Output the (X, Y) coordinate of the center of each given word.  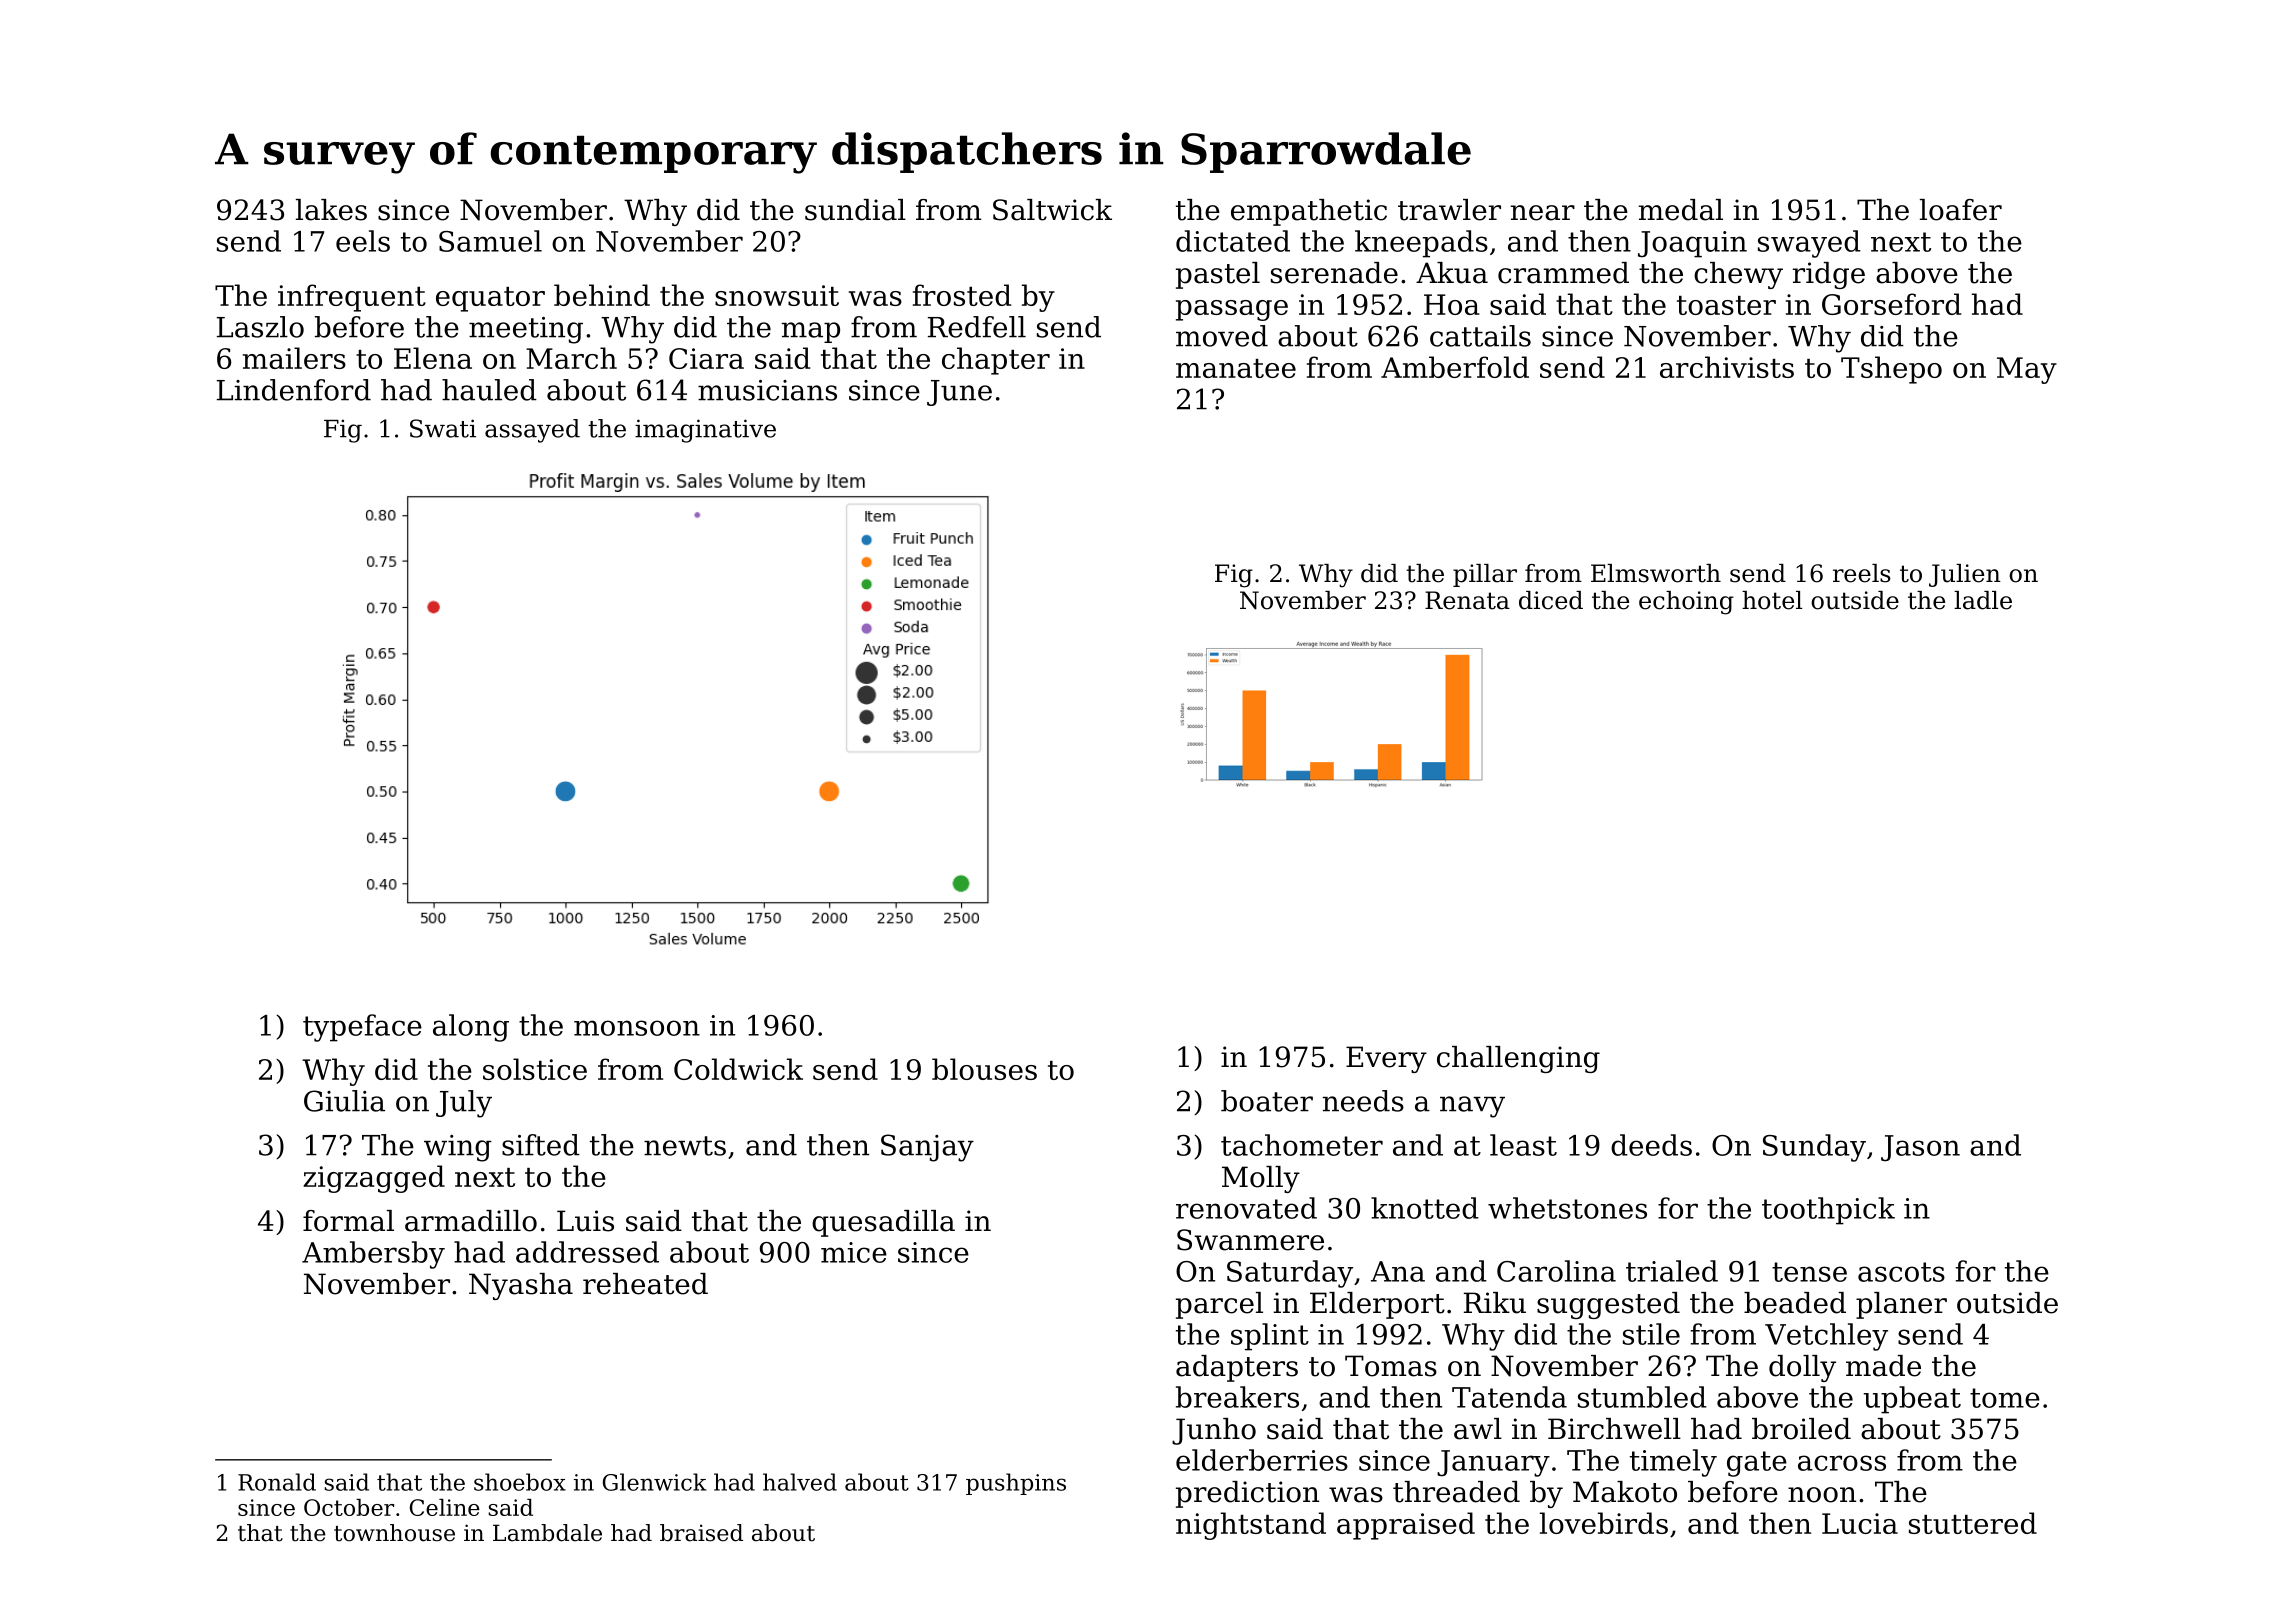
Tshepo (1891, 370)
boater (1267, 1101)
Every (1386, 1059)
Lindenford (294, 390)
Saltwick (1052, 210)
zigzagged (374, 1179)
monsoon (637, 1028)
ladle (1983, 600)
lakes (331, 210)
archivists (1727, 367)
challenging (1518, 1059)
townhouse (394, 1533)
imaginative (705, 431)
